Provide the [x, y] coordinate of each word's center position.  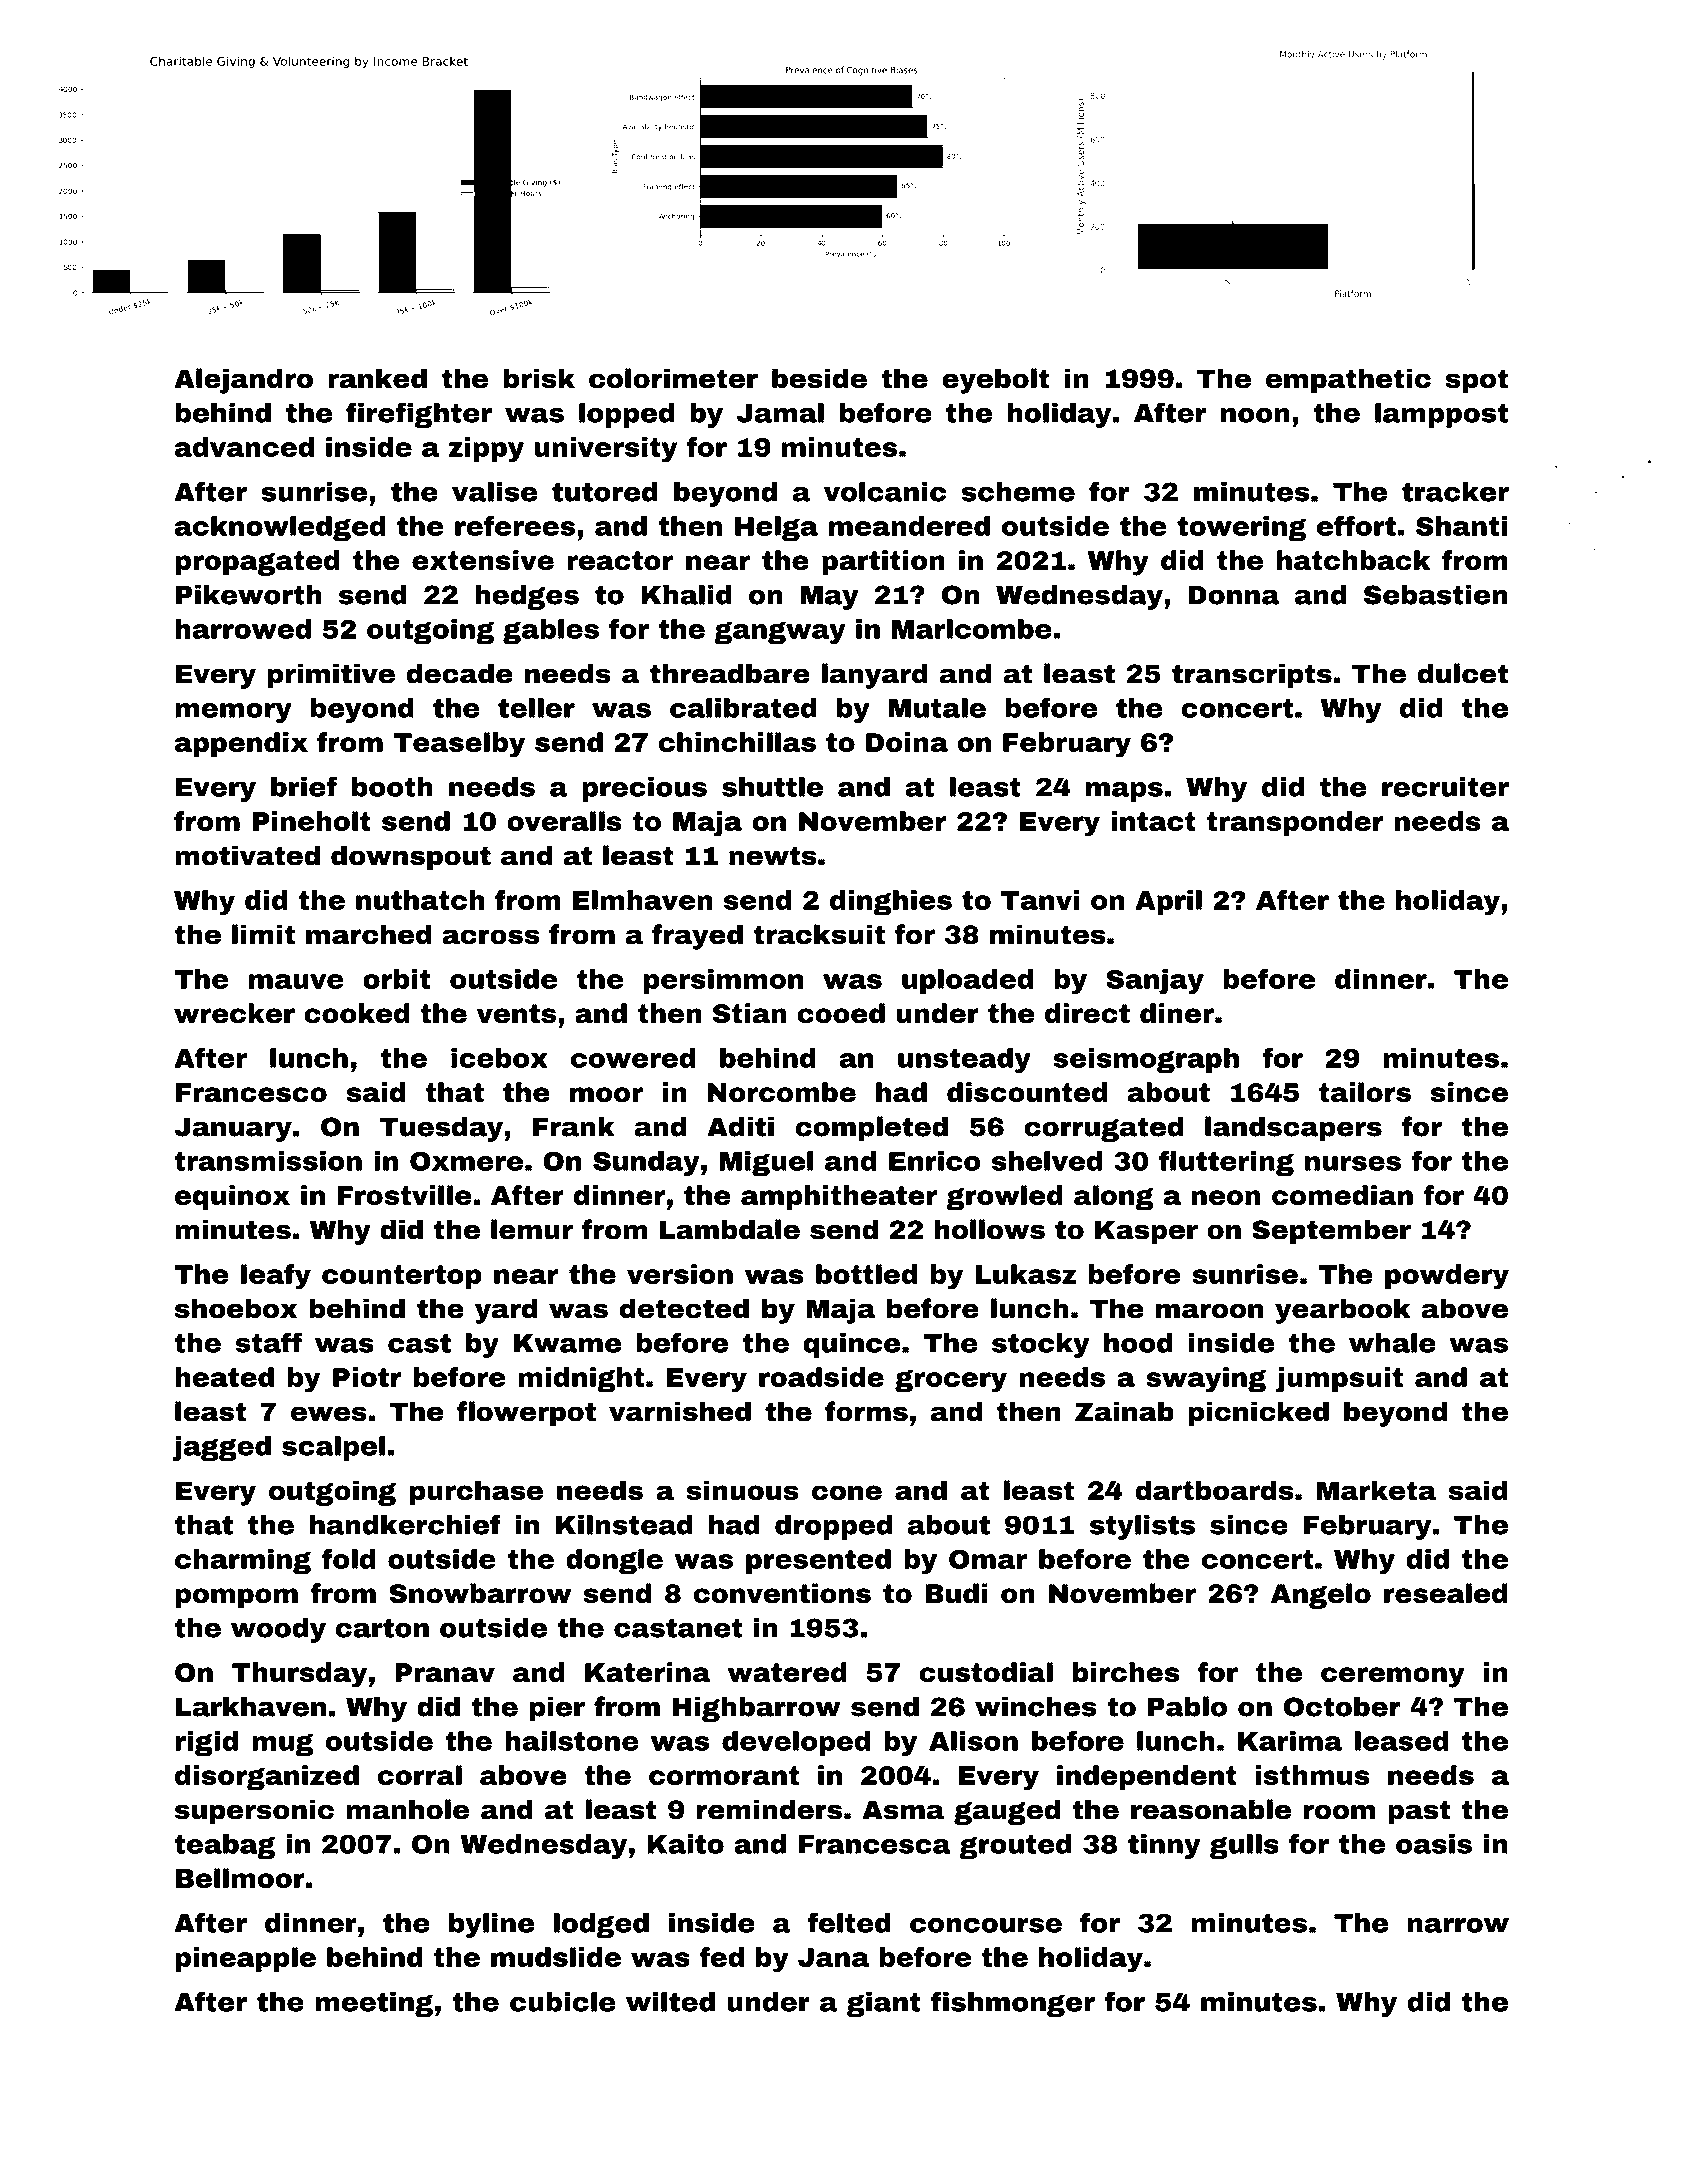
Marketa [1376, 1490]
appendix [241, 744]
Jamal [780, 413]
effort [1356, 526]
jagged [222, 1448]
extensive [483, 560]
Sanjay [1155, 982]
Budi [956, 1593]
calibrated [743, 708]
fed [721, 1957]
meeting [374, 2004]
